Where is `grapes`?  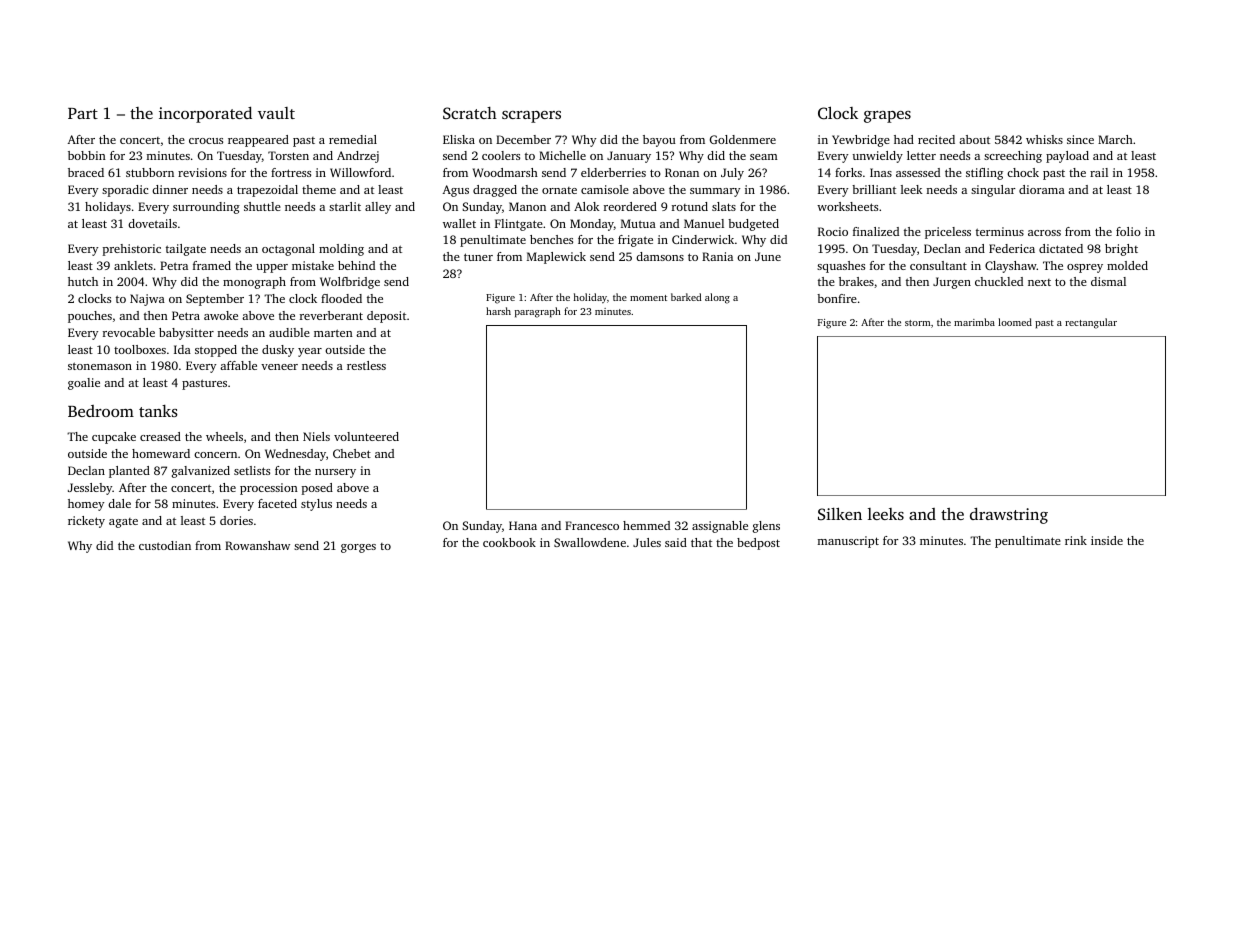
grapes is located at coordinates (887, 117).
